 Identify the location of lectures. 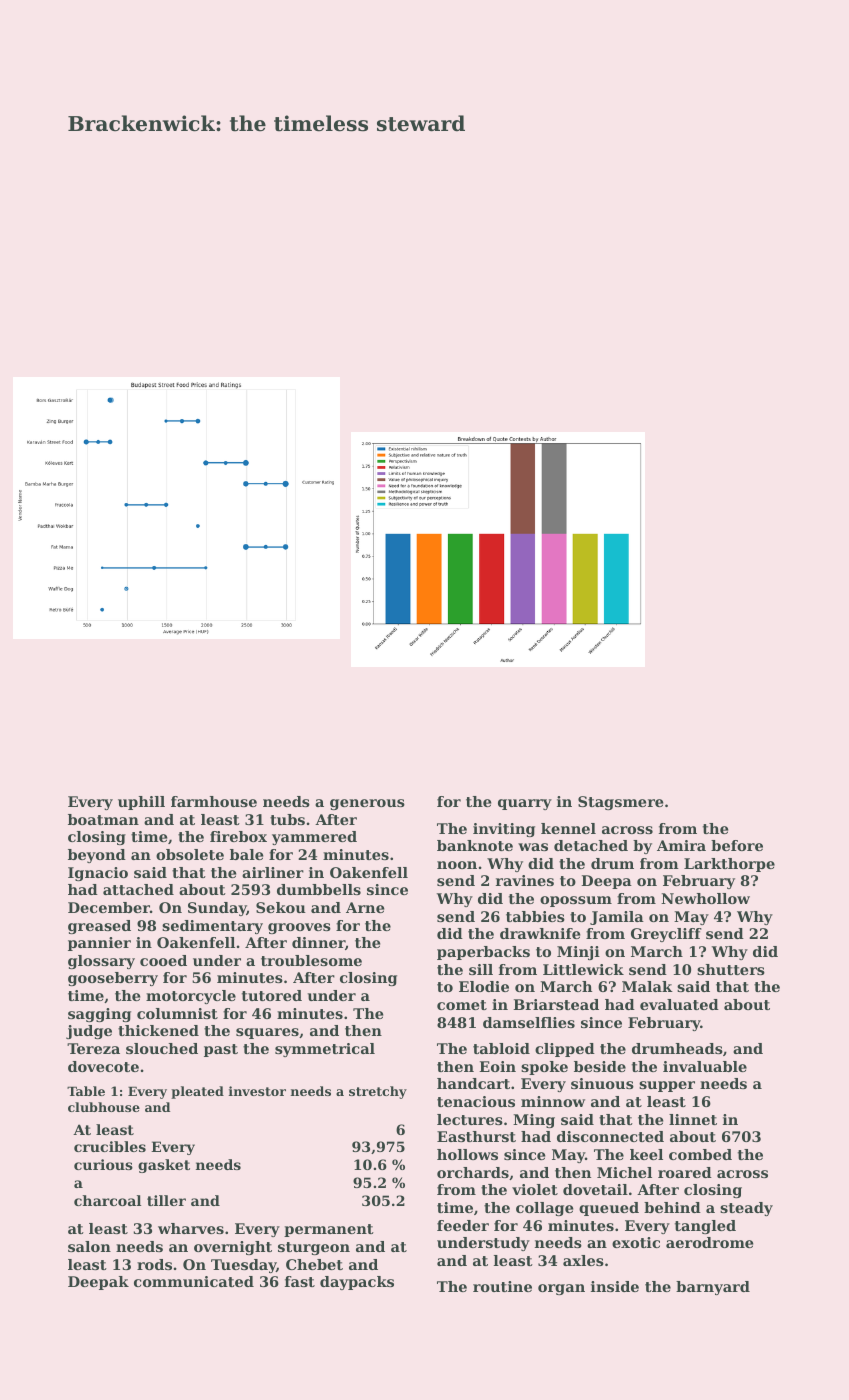
(470, 1119).
